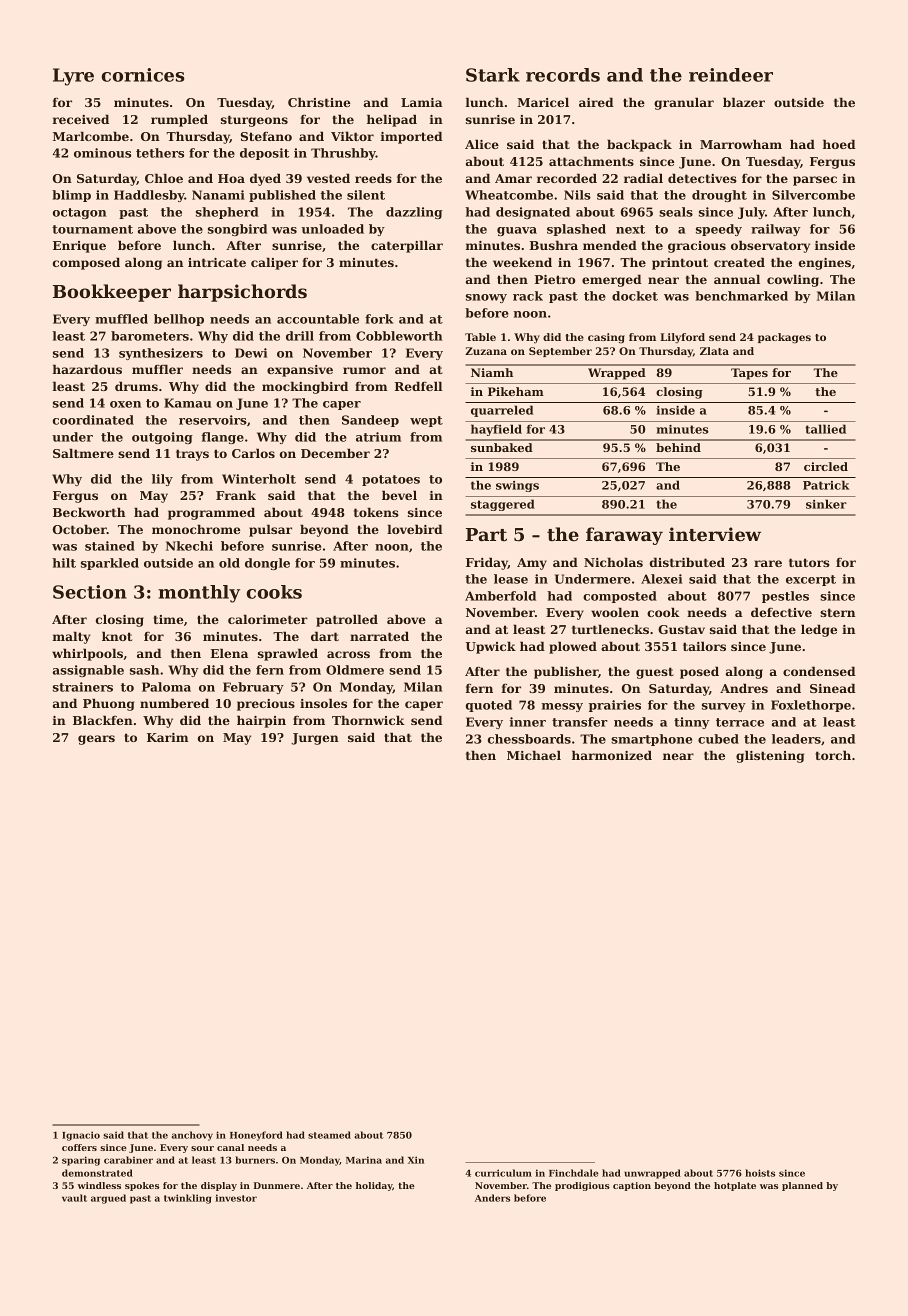 The image size is (908, 1316). I want to click on hotplate, so click(735, 1186).
